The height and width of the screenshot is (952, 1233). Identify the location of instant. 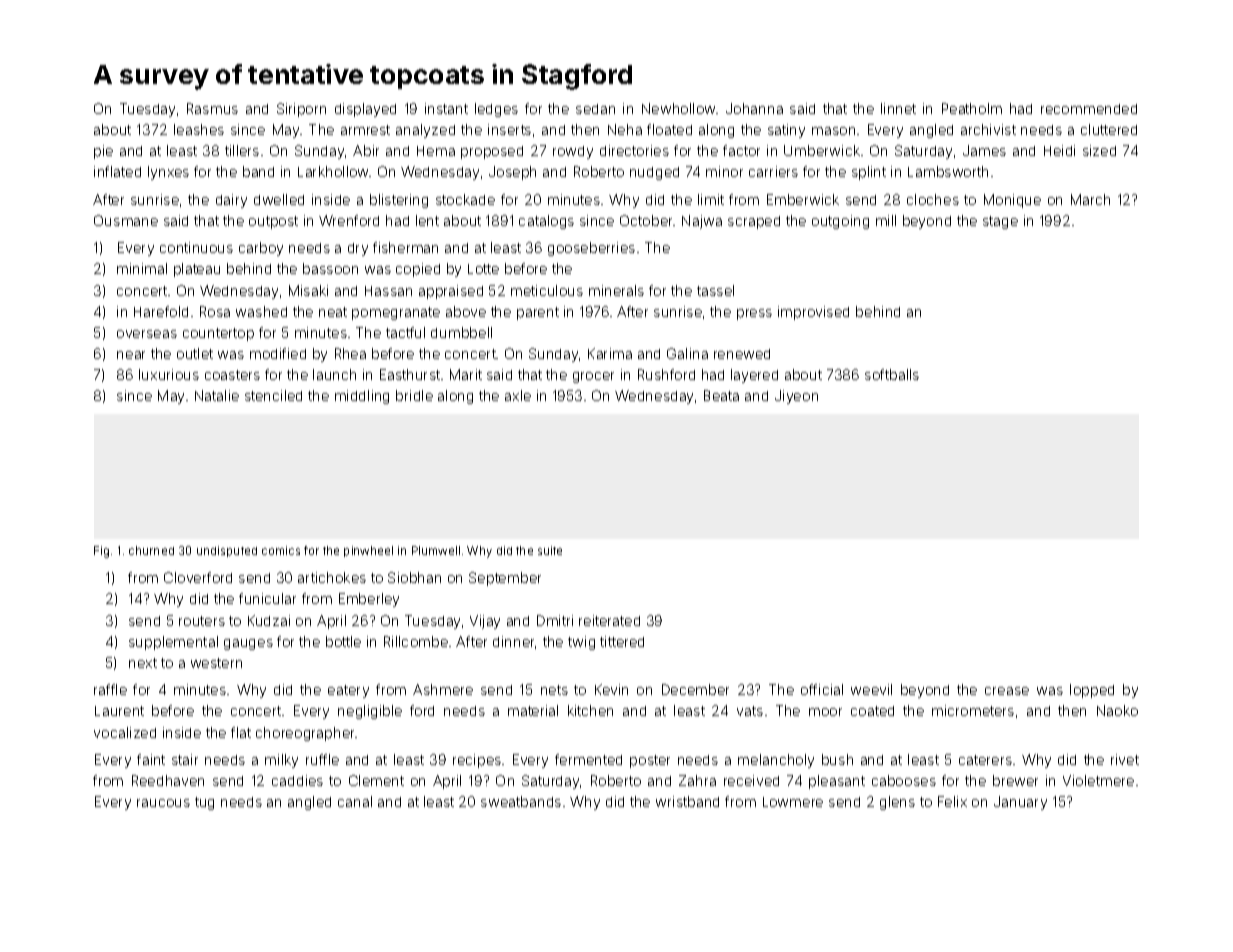
(446, 108).
